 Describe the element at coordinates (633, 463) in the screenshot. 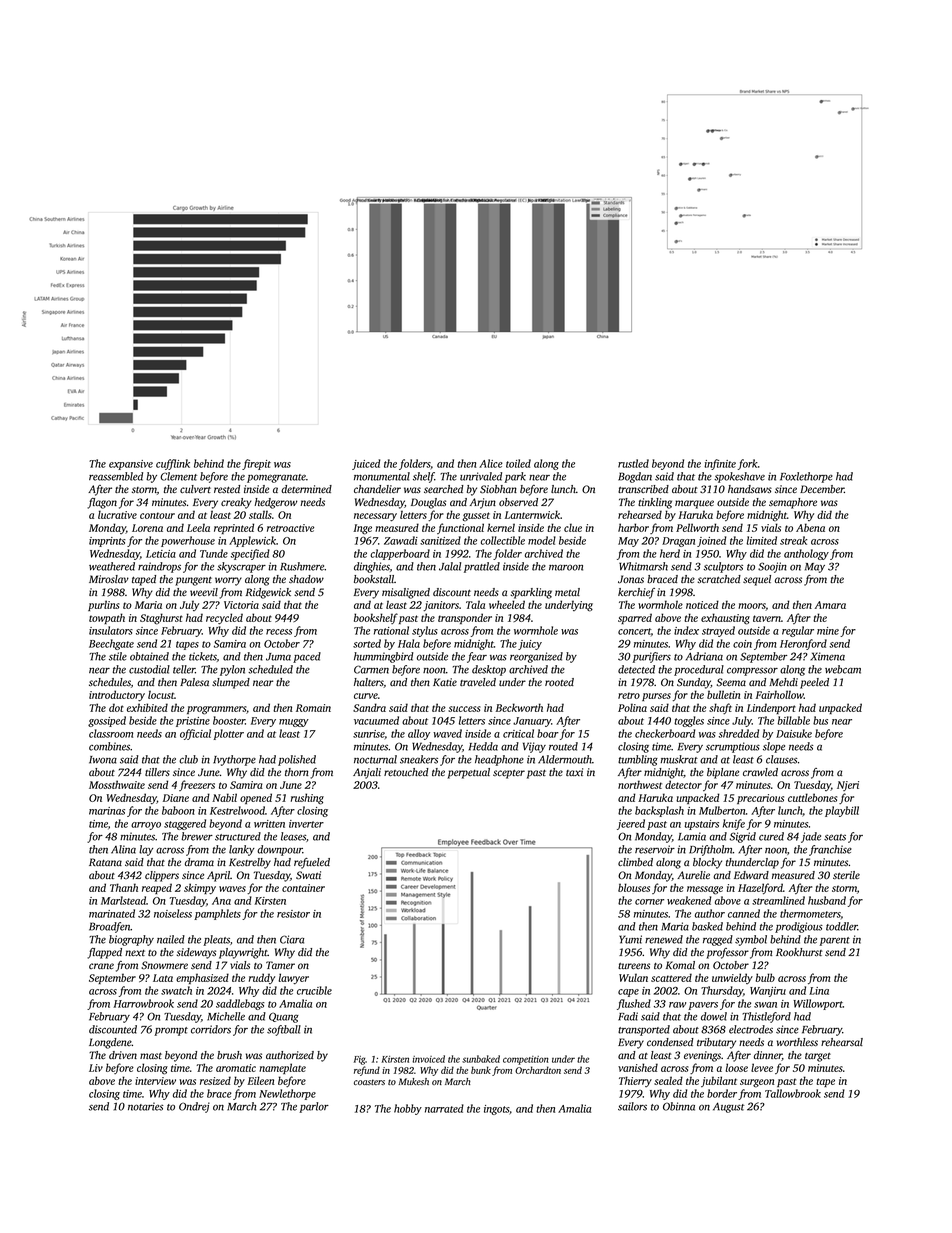

I see `rustled` at that location.
